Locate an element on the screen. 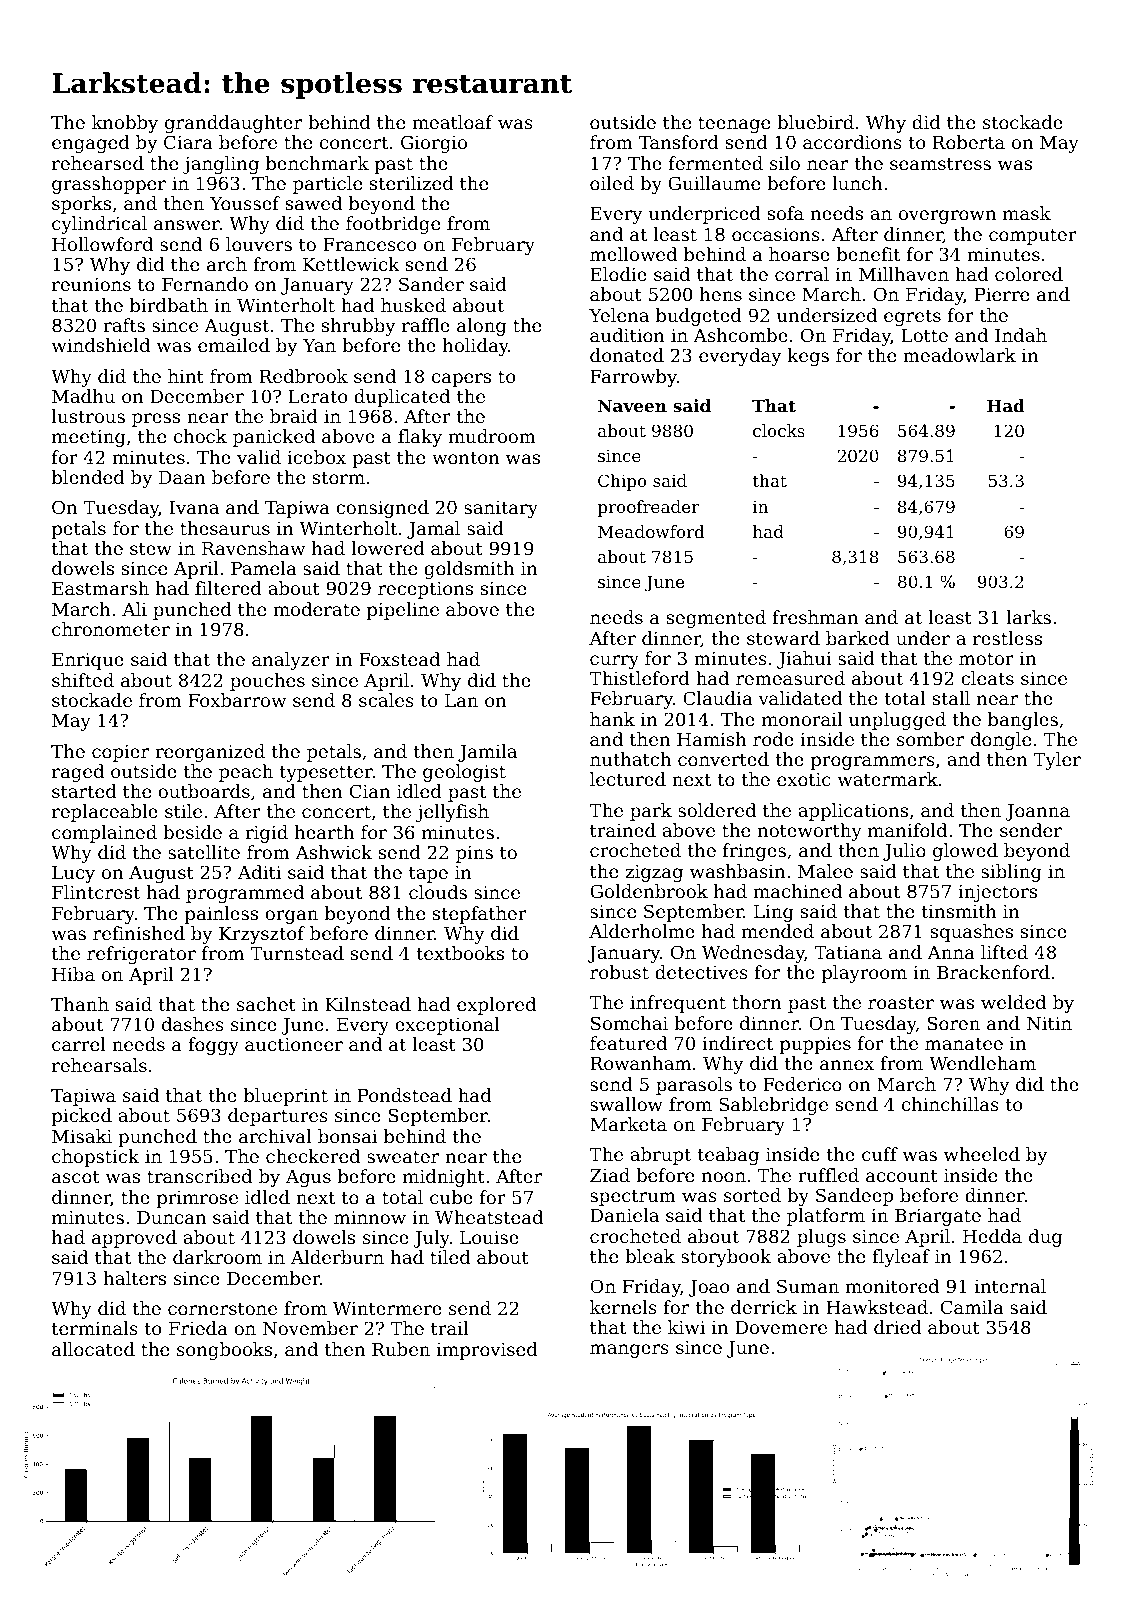 The image size is (1134, 1604). allocated is located at coordinates (93, 1349).
